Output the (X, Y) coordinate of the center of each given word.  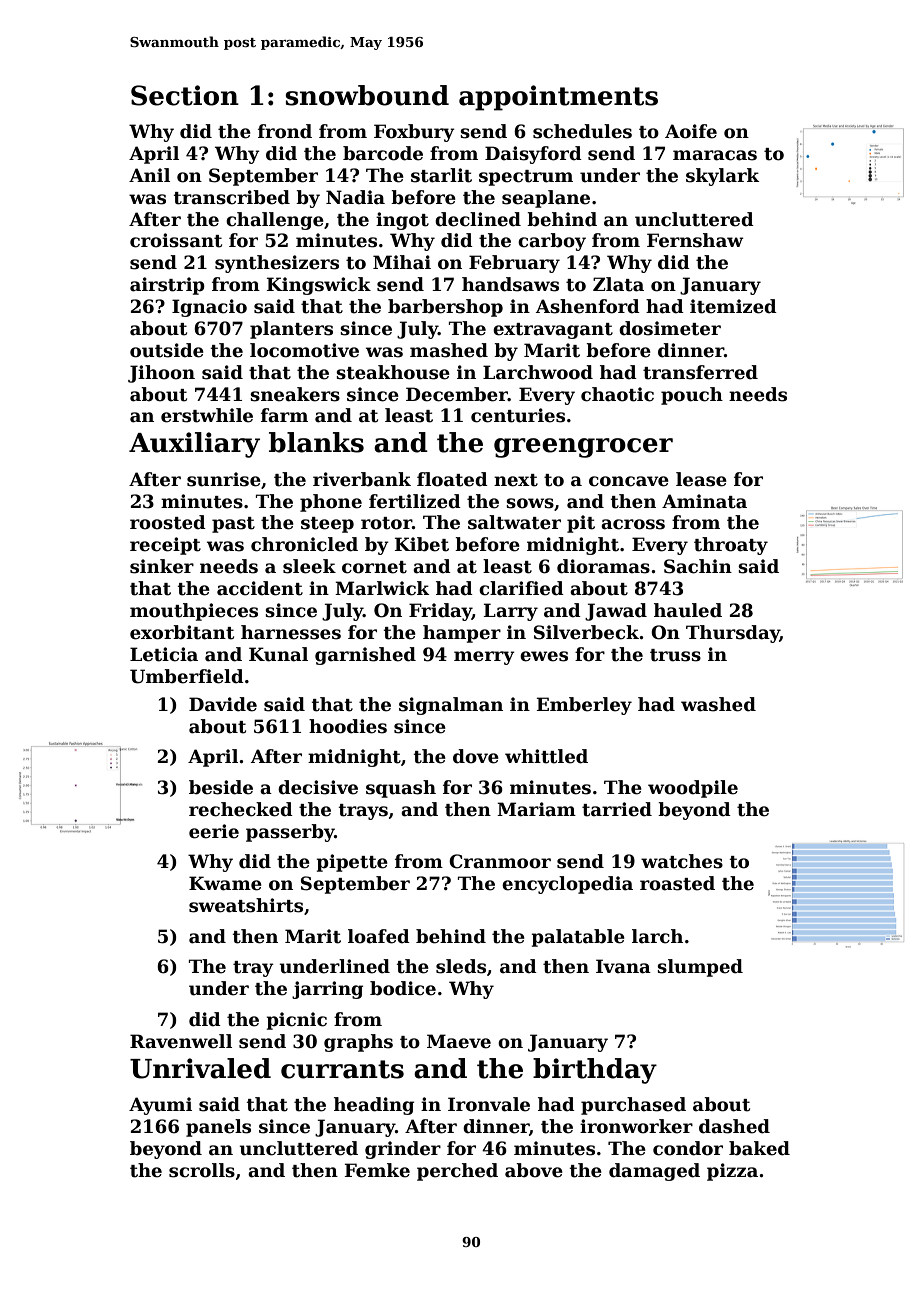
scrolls (202, 1170)
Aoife (691, 131)
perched (457, 1172)
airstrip (167, 286)
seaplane (546, 199)
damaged (654, 1172)
